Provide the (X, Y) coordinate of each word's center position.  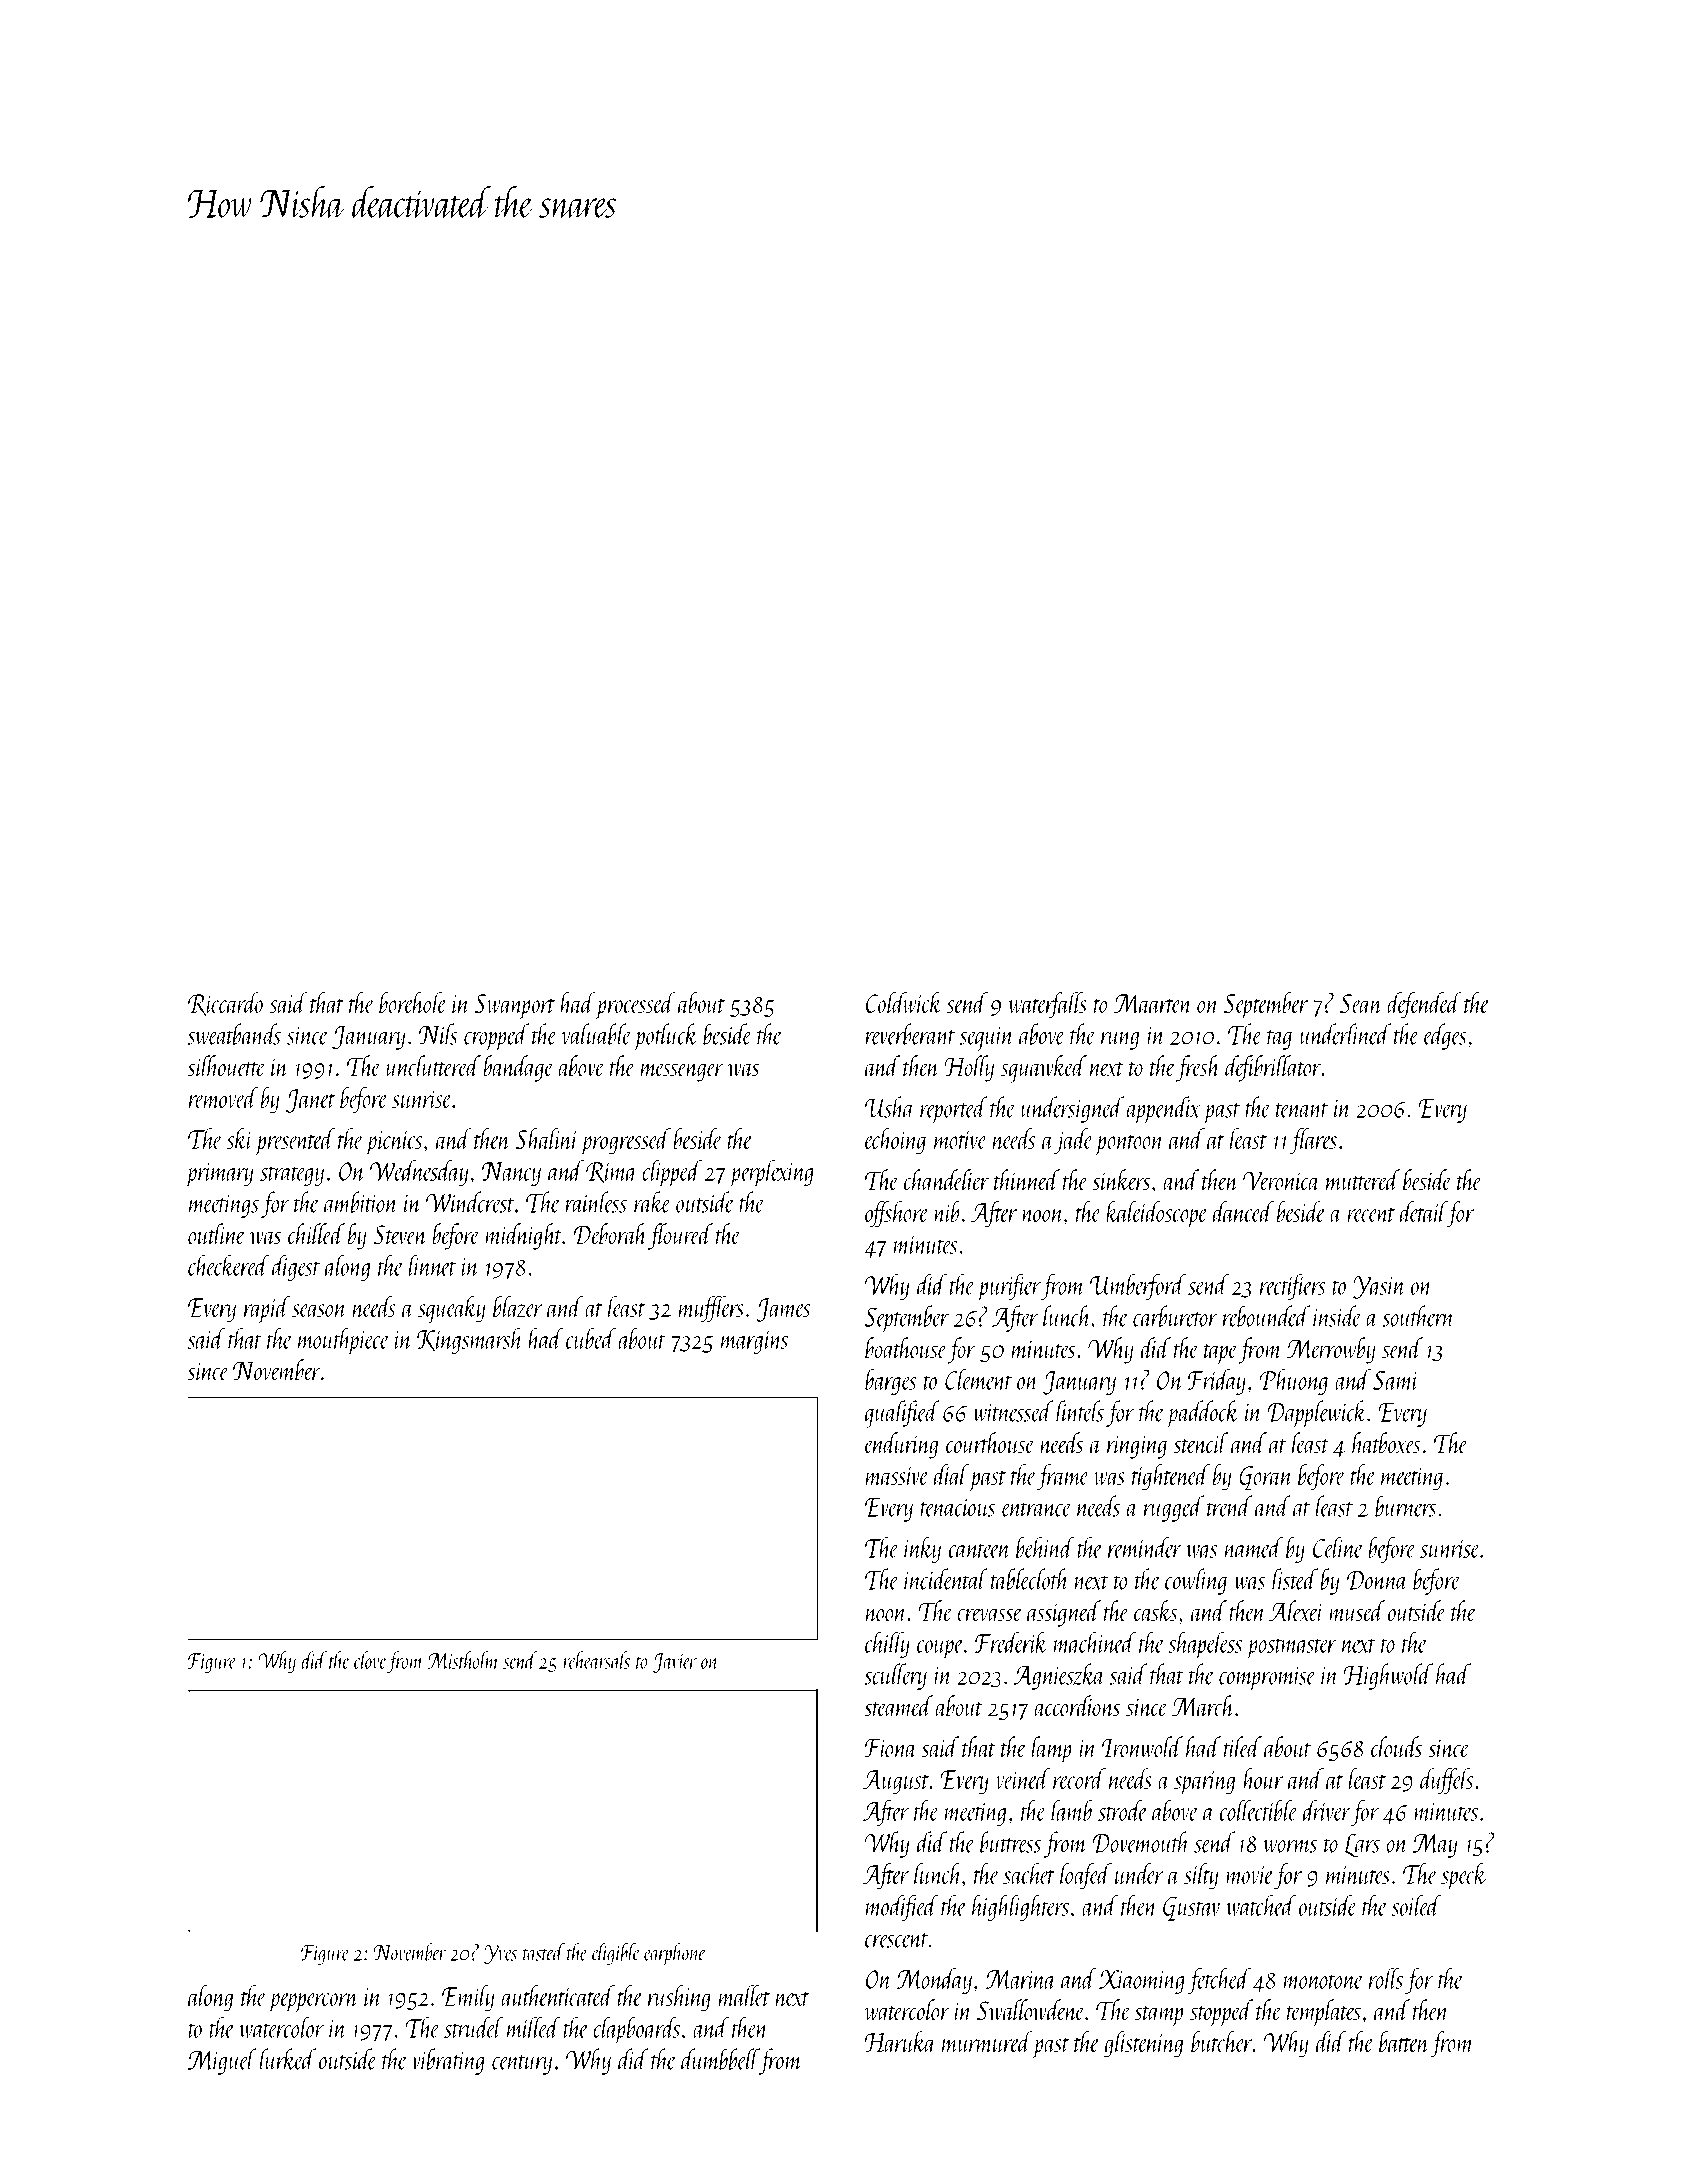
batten (1404, 2041)
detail (1423, 1211)
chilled (316, 1234)
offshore (897, 1214)
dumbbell (720, 2059)
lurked (287, 2059)
